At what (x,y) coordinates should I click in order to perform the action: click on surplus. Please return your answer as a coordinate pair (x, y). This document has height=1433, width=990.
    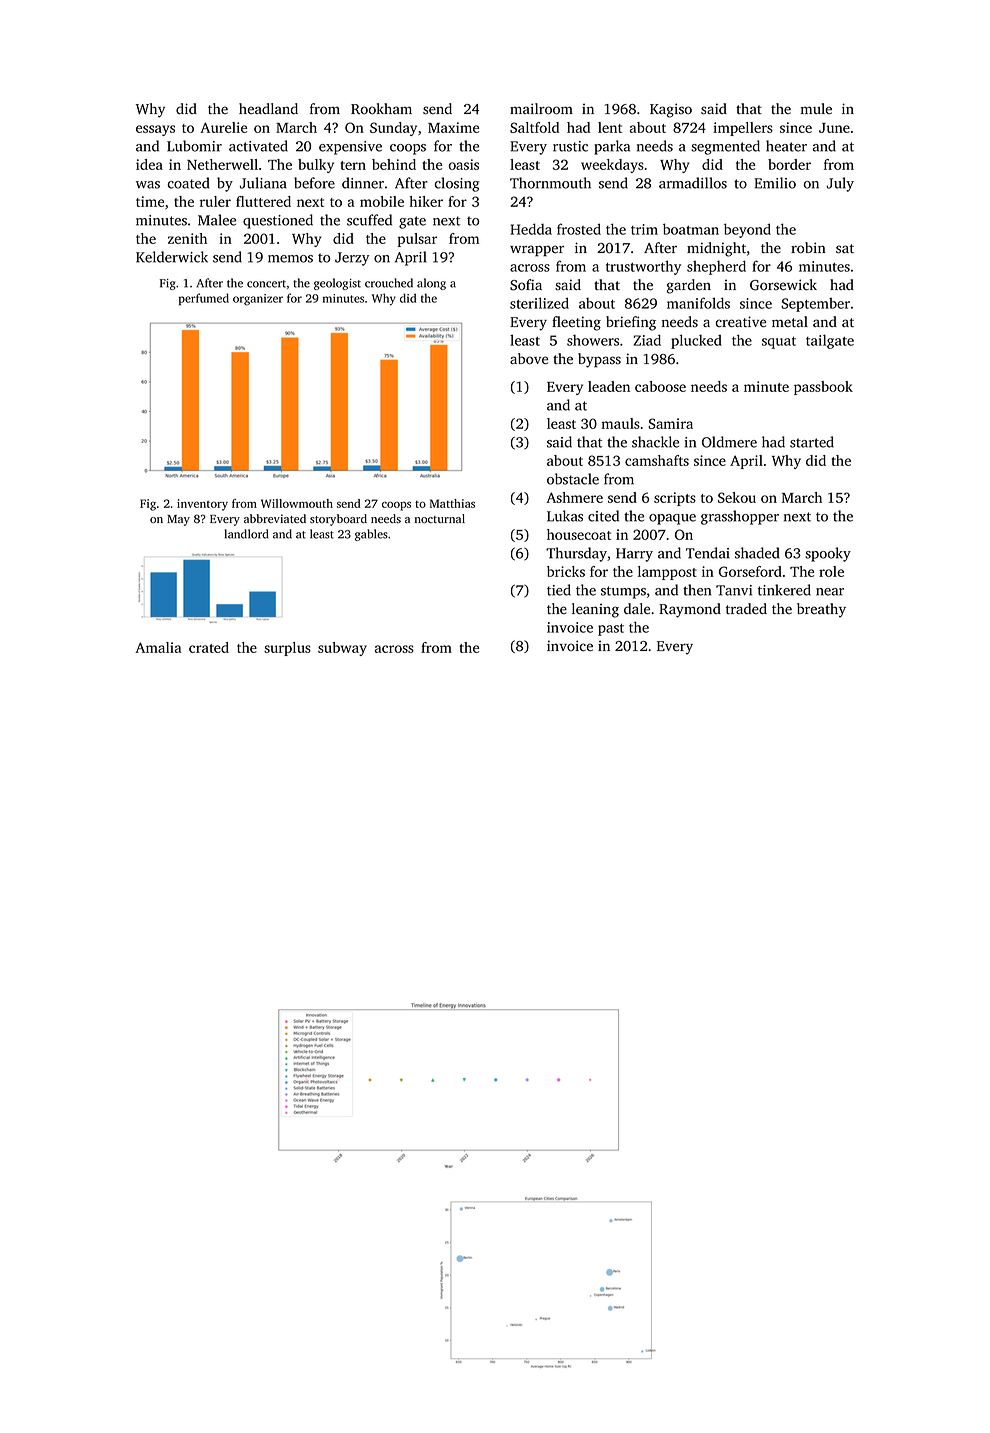
    Looking at the image, I should click on (287, 649).
